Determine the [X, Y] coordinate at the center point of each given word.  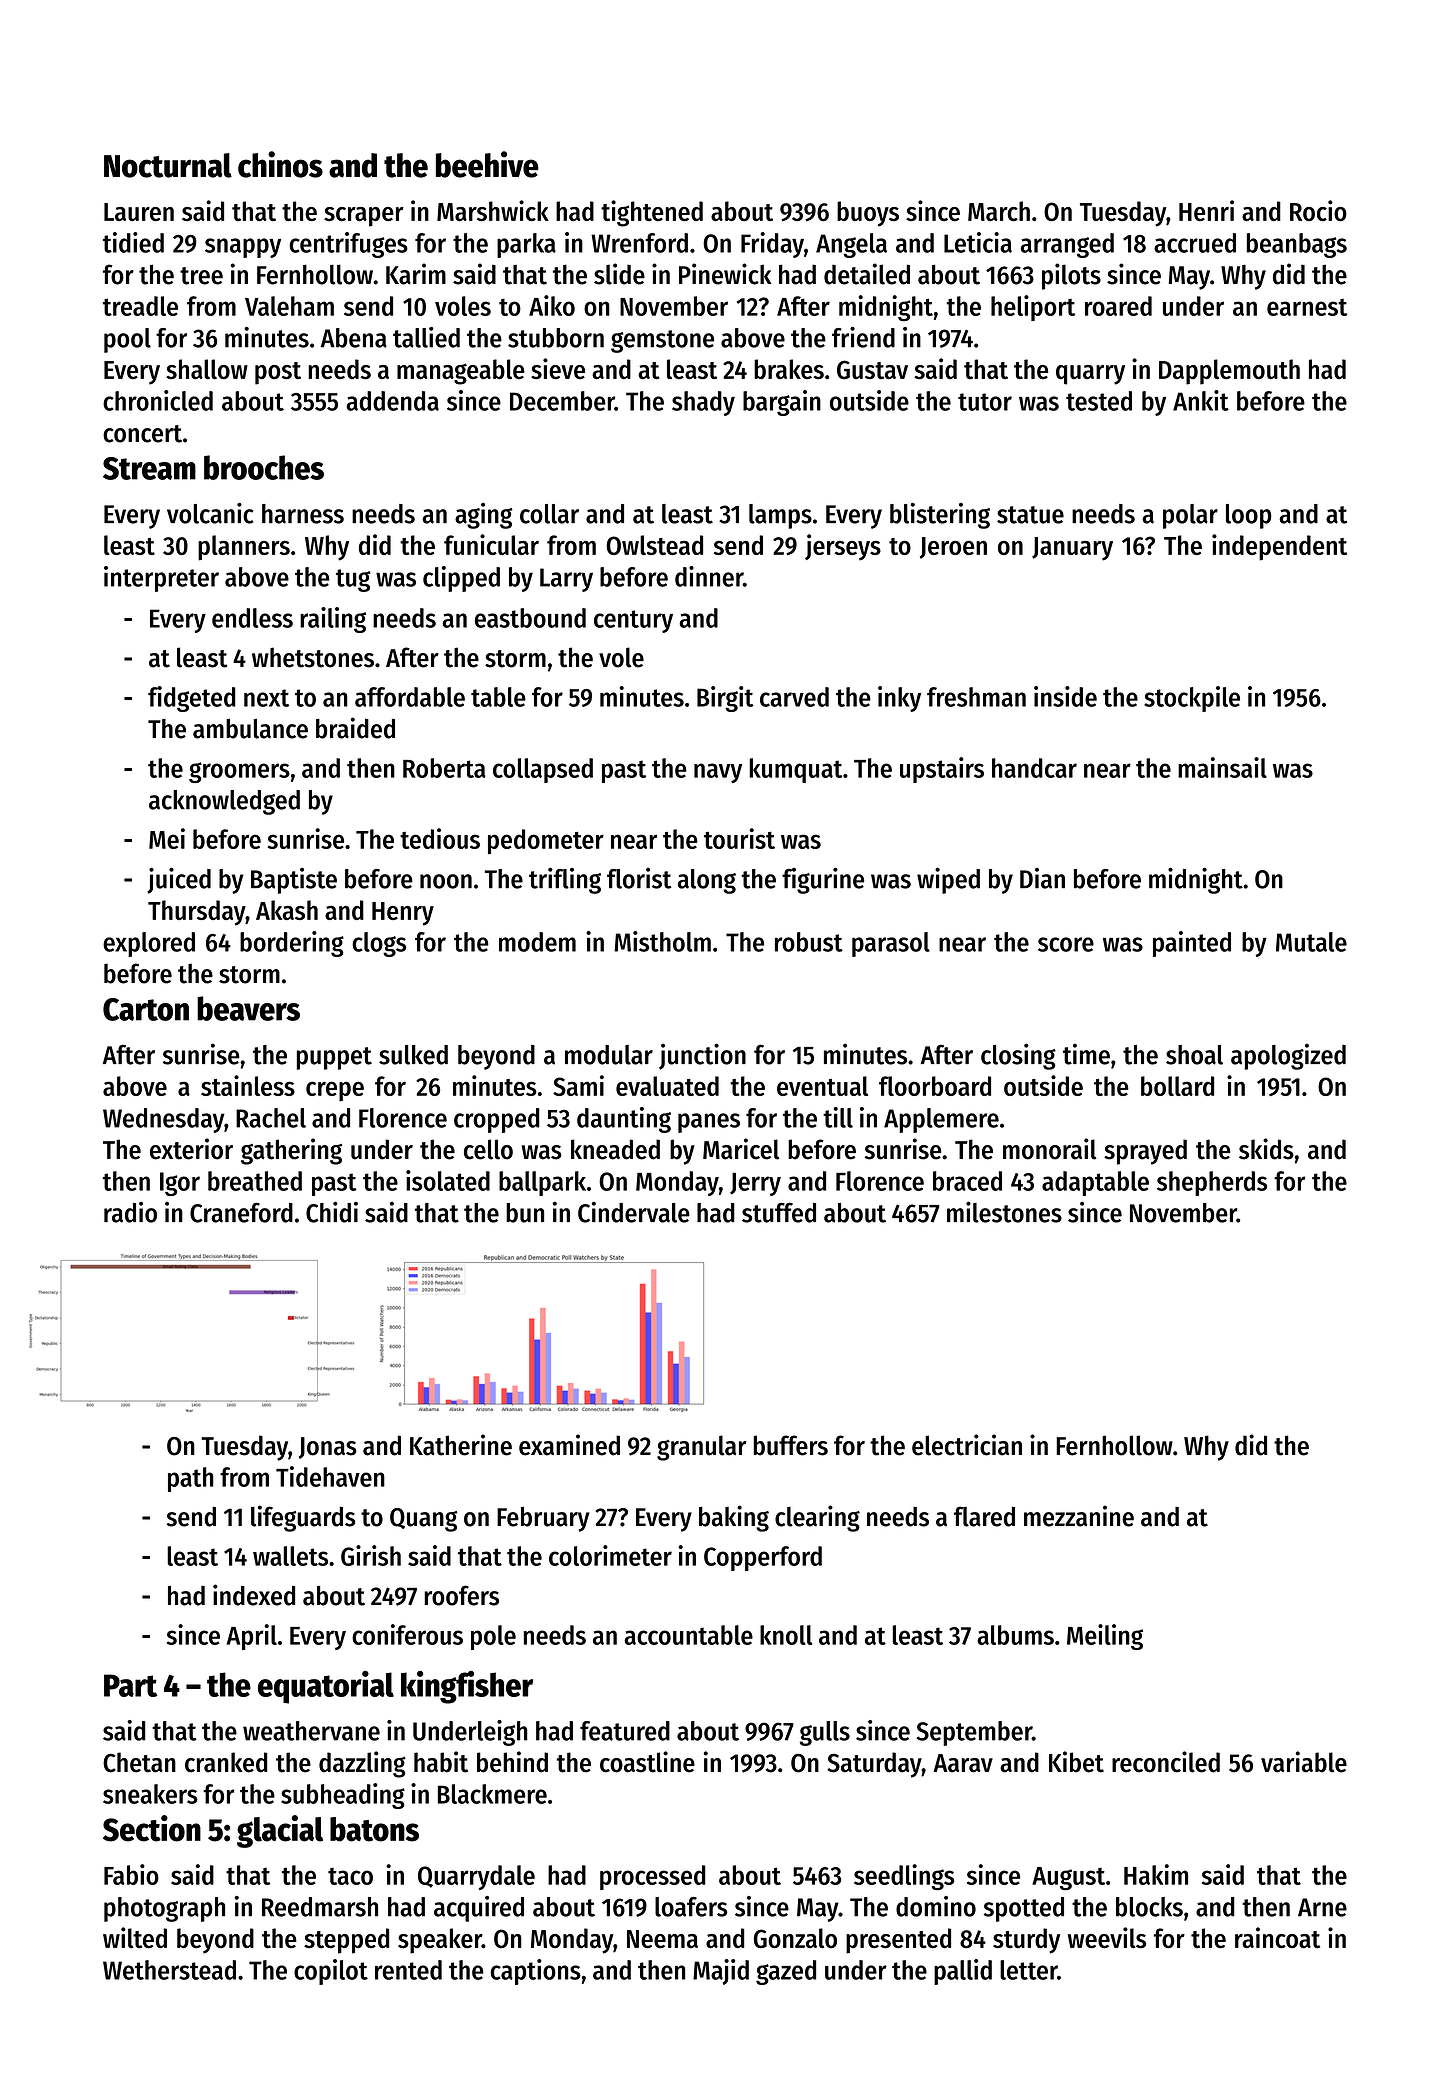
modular [609, 1055]
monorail [1050, 1149]
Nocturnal [168, 165]
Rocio [1318, 210]
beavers [248, 1008]
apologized [1288, 1056]
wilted [135, 1938]
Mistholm [662, 941]
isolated [448, 1180]
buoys [868, 214]
